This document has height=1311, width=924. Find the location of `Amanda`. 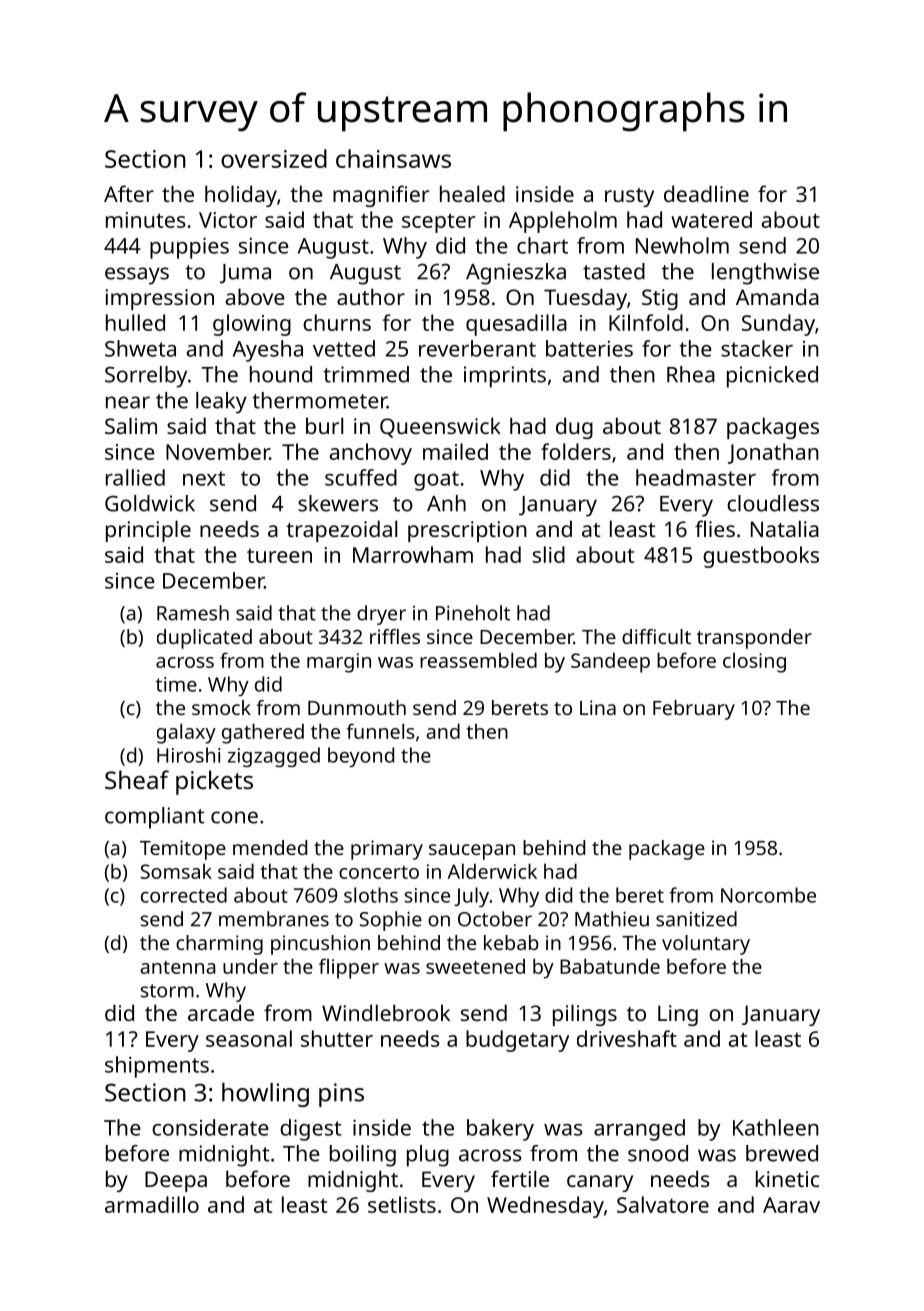

Amanda is located at coordinates (777, 296).
